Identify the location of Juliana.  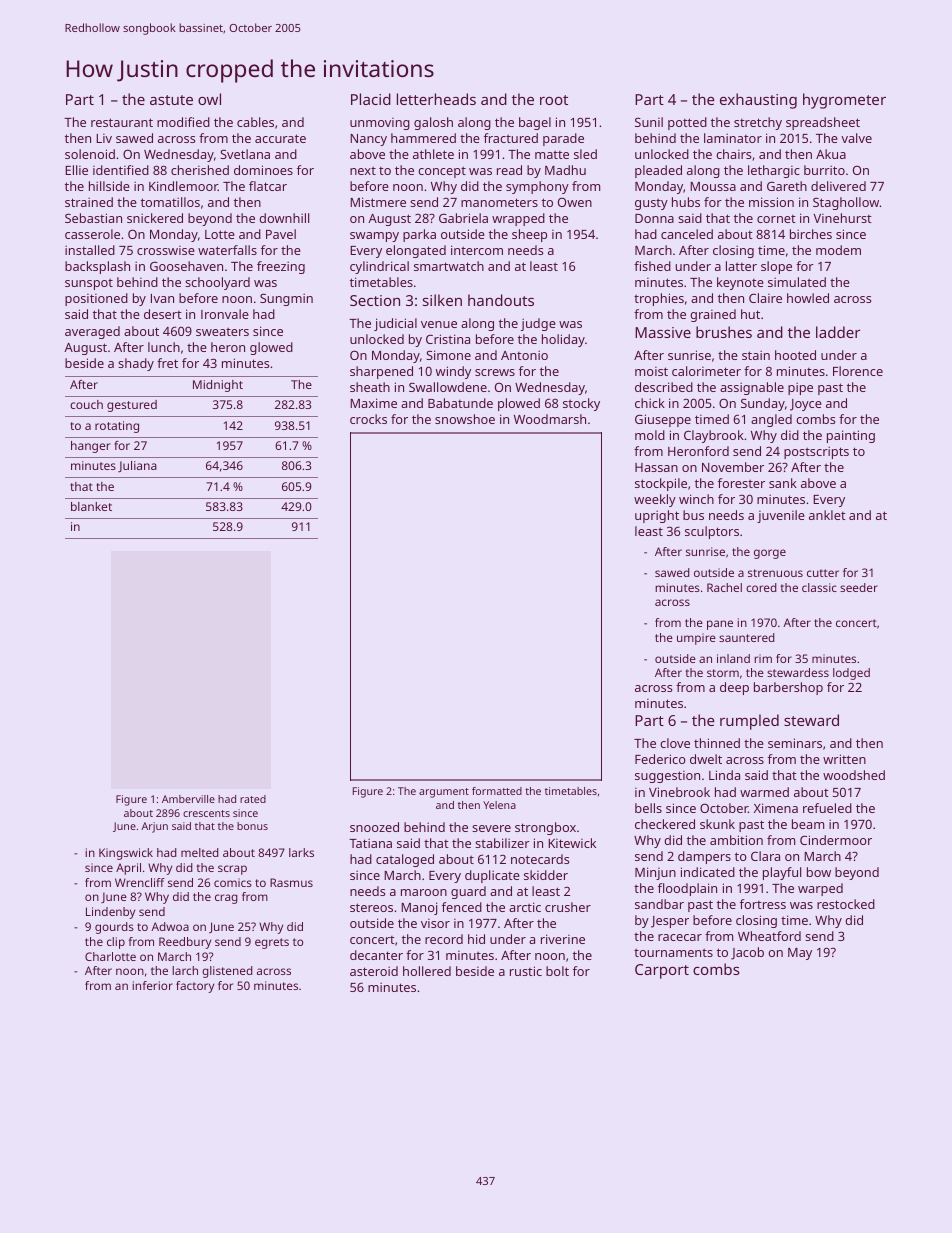
(137, 466).
